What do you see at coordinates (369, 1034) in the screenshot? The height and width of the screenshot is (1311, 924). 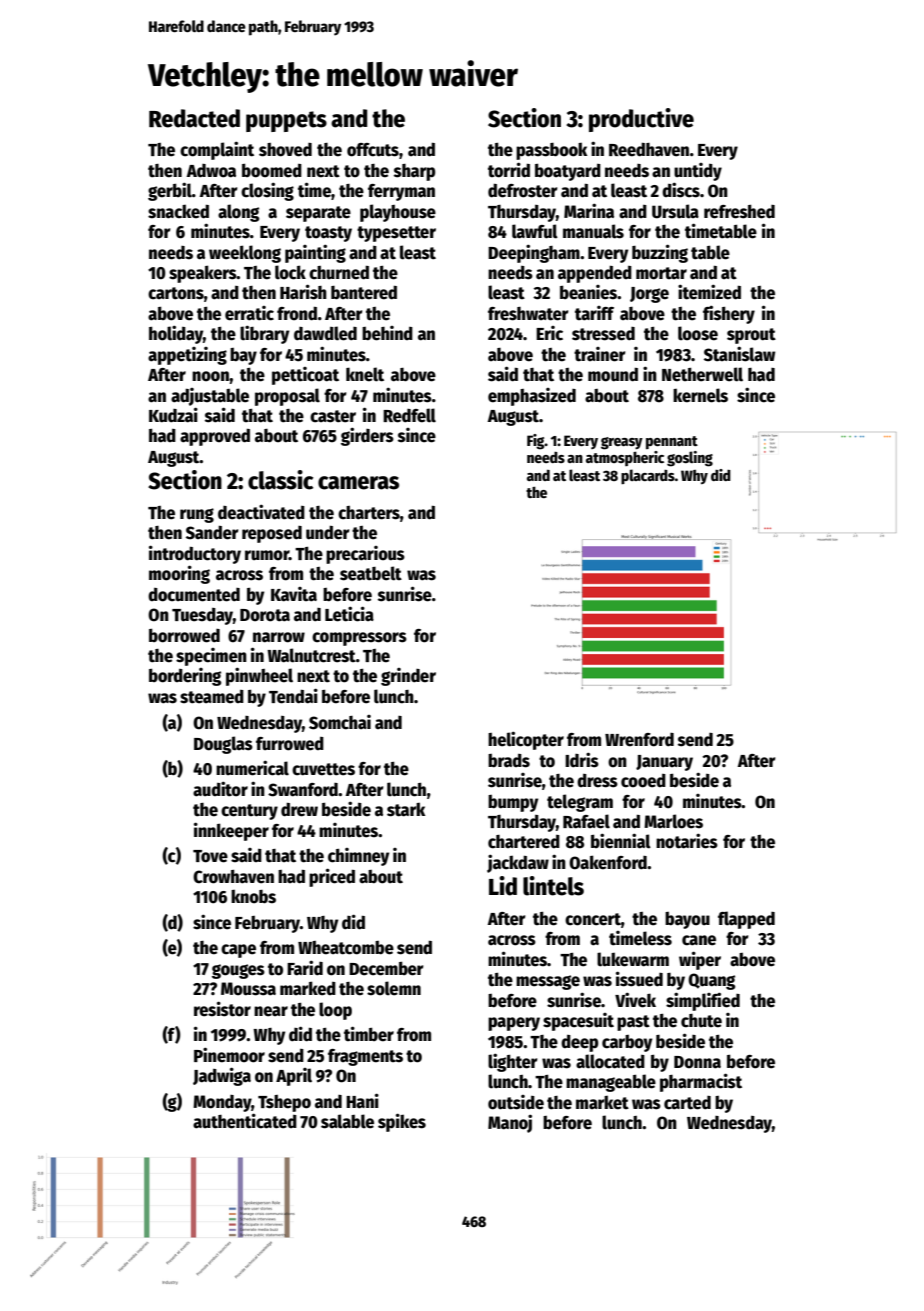 I see `timber` at bounding box center [369, 1034].
